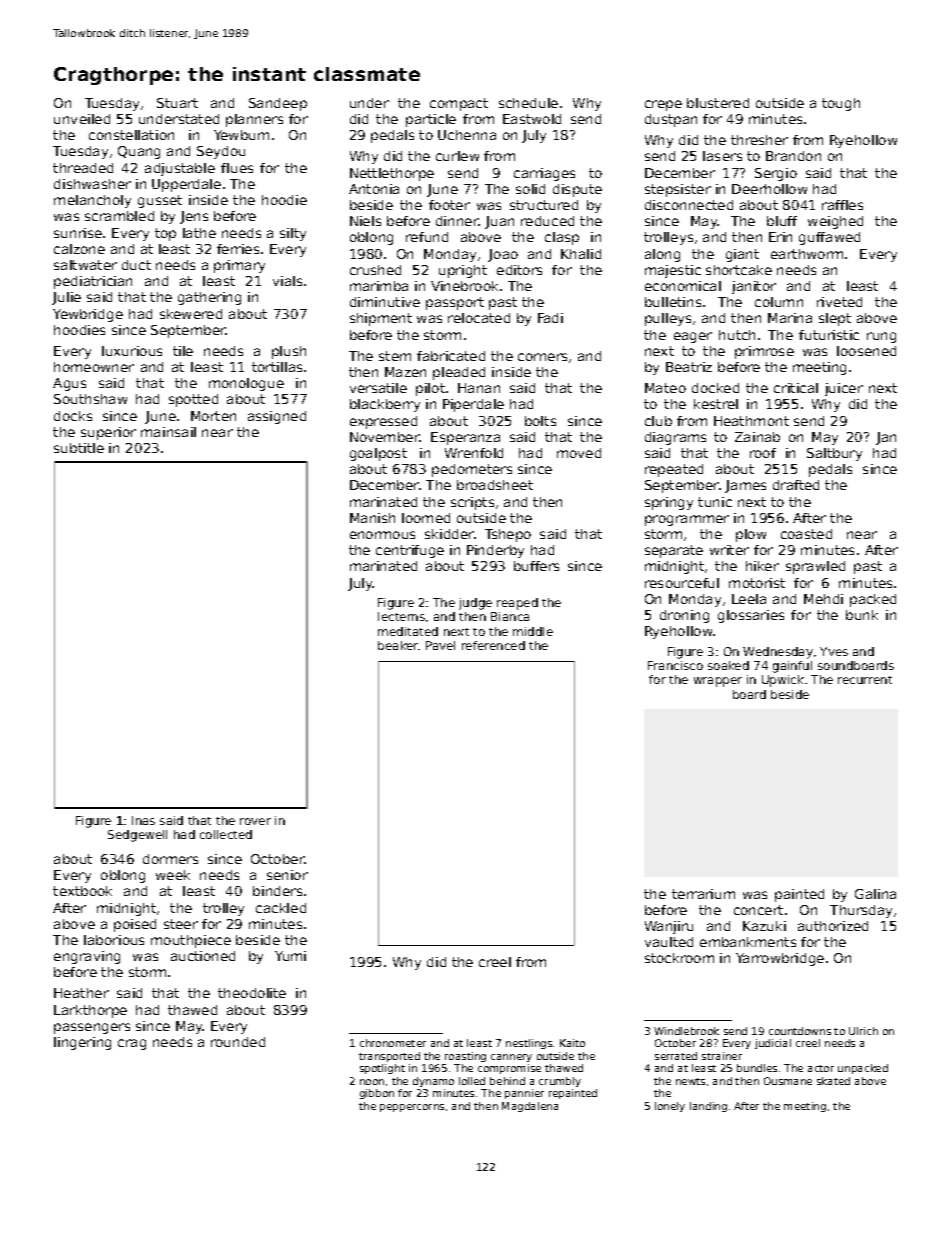 Image resolution: width=952 pixels, height=1233 pixels. I want to click on recurrent, so click(865, 680).
